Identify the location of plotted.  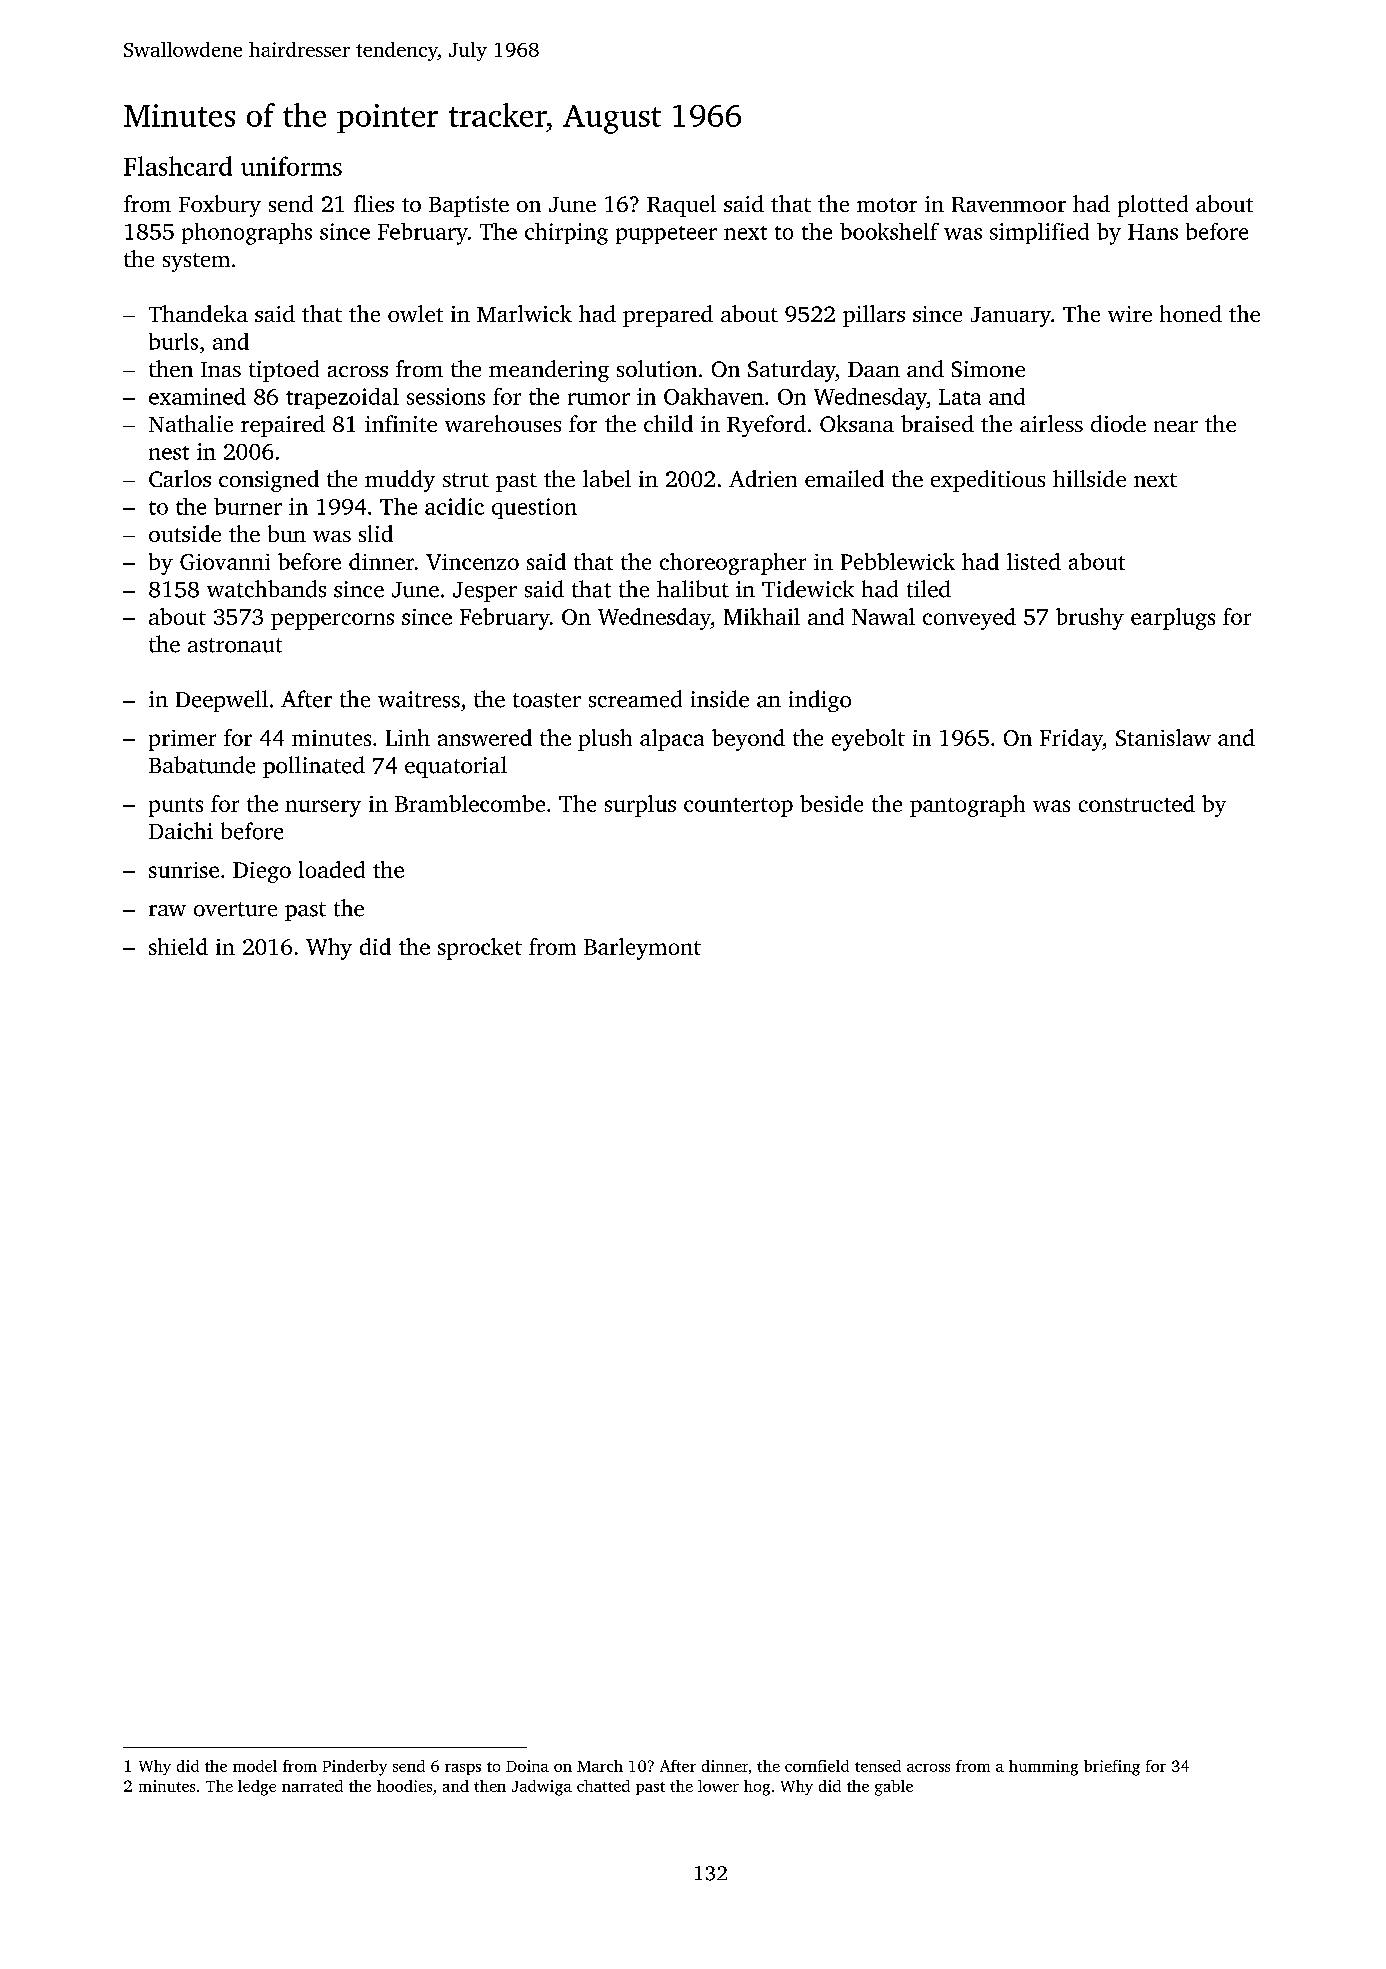
(1153, 206).
